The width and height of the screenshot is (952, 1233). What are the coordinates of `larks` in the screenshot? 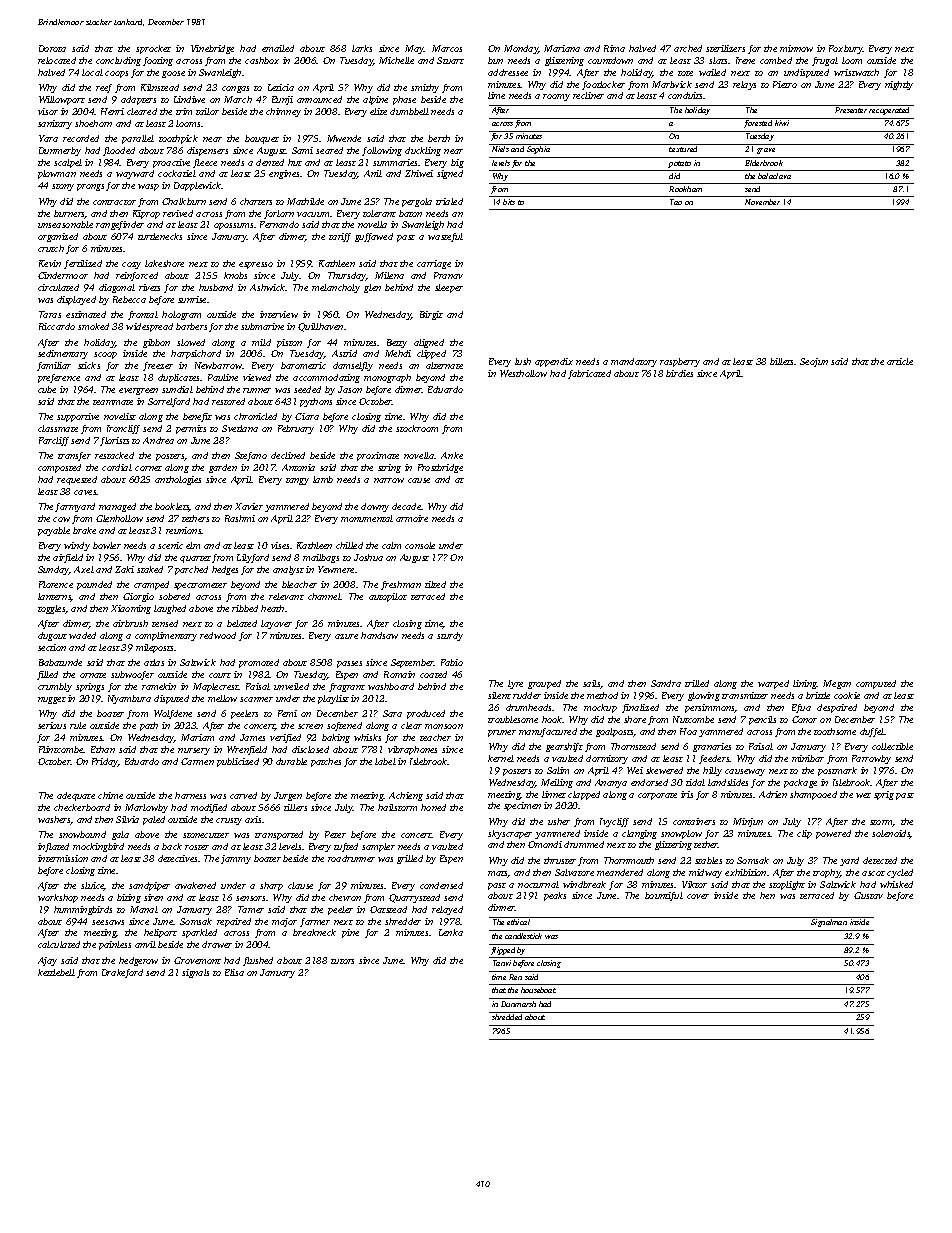 It's located at (362, 48).
